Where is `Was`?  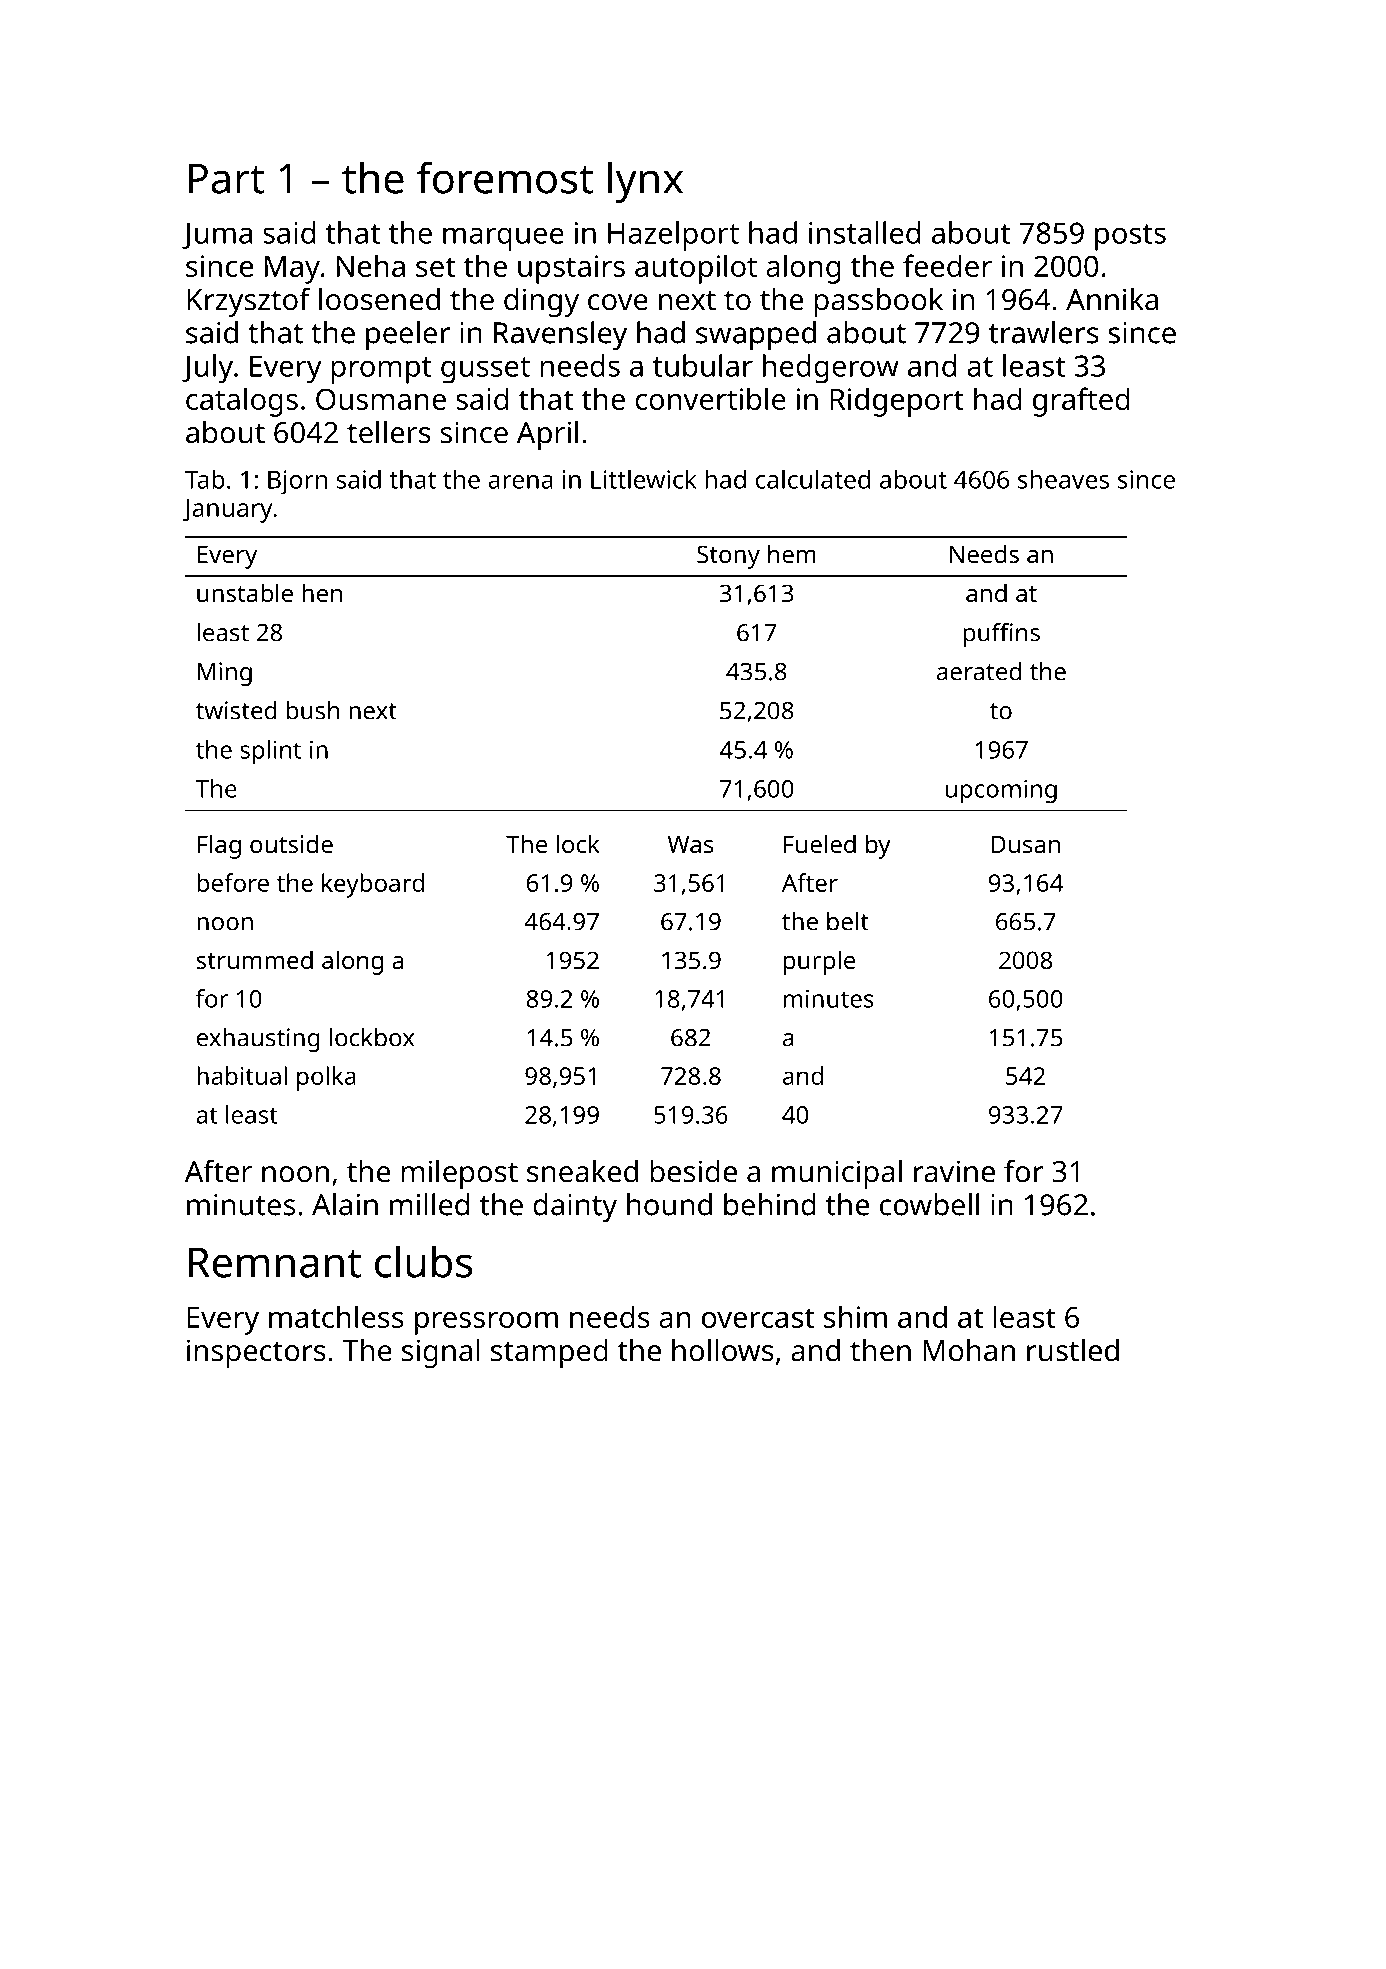
Was is located at coordinates (690, 844).
